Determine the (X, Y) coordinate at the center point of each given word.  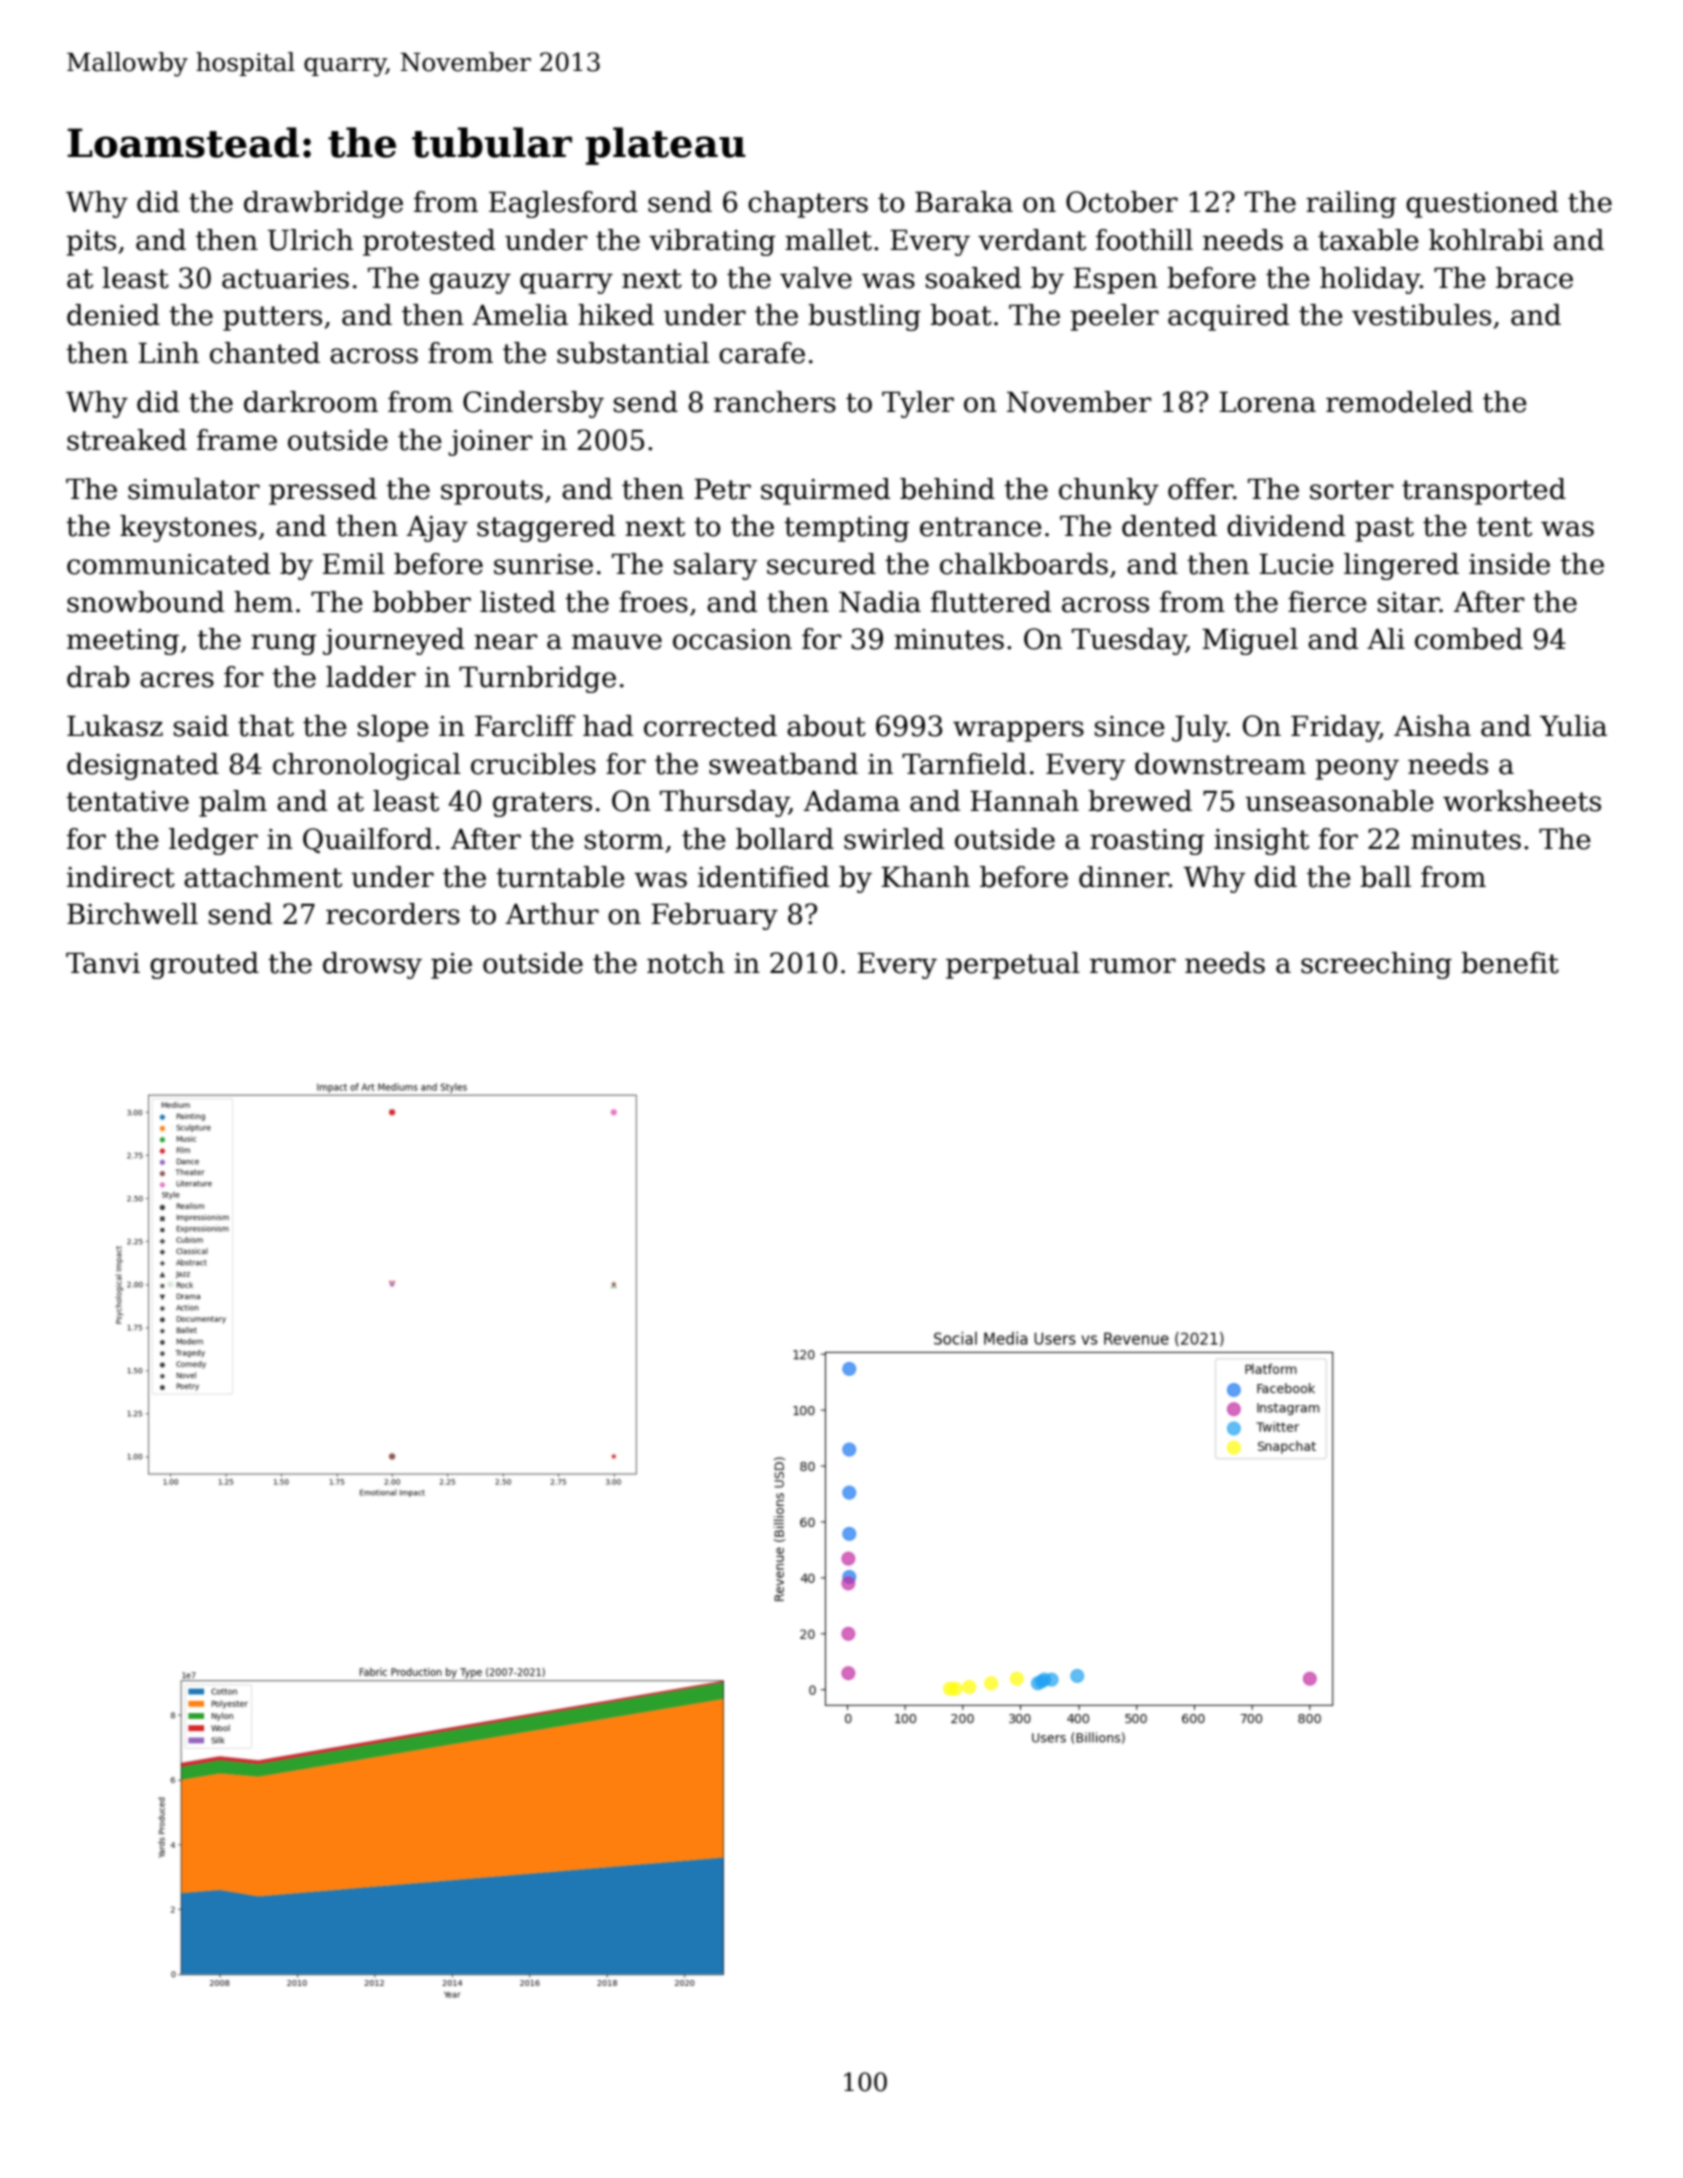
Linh (168, 352)
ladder (371, 677)
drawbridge (323, 204)
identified (763, 877)
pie (451, 966)
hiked (616, 315)
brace (1534, 278)
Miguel (1250, 641)
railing (1351, 204)
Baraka (964, 202)
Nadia (880, 602)
